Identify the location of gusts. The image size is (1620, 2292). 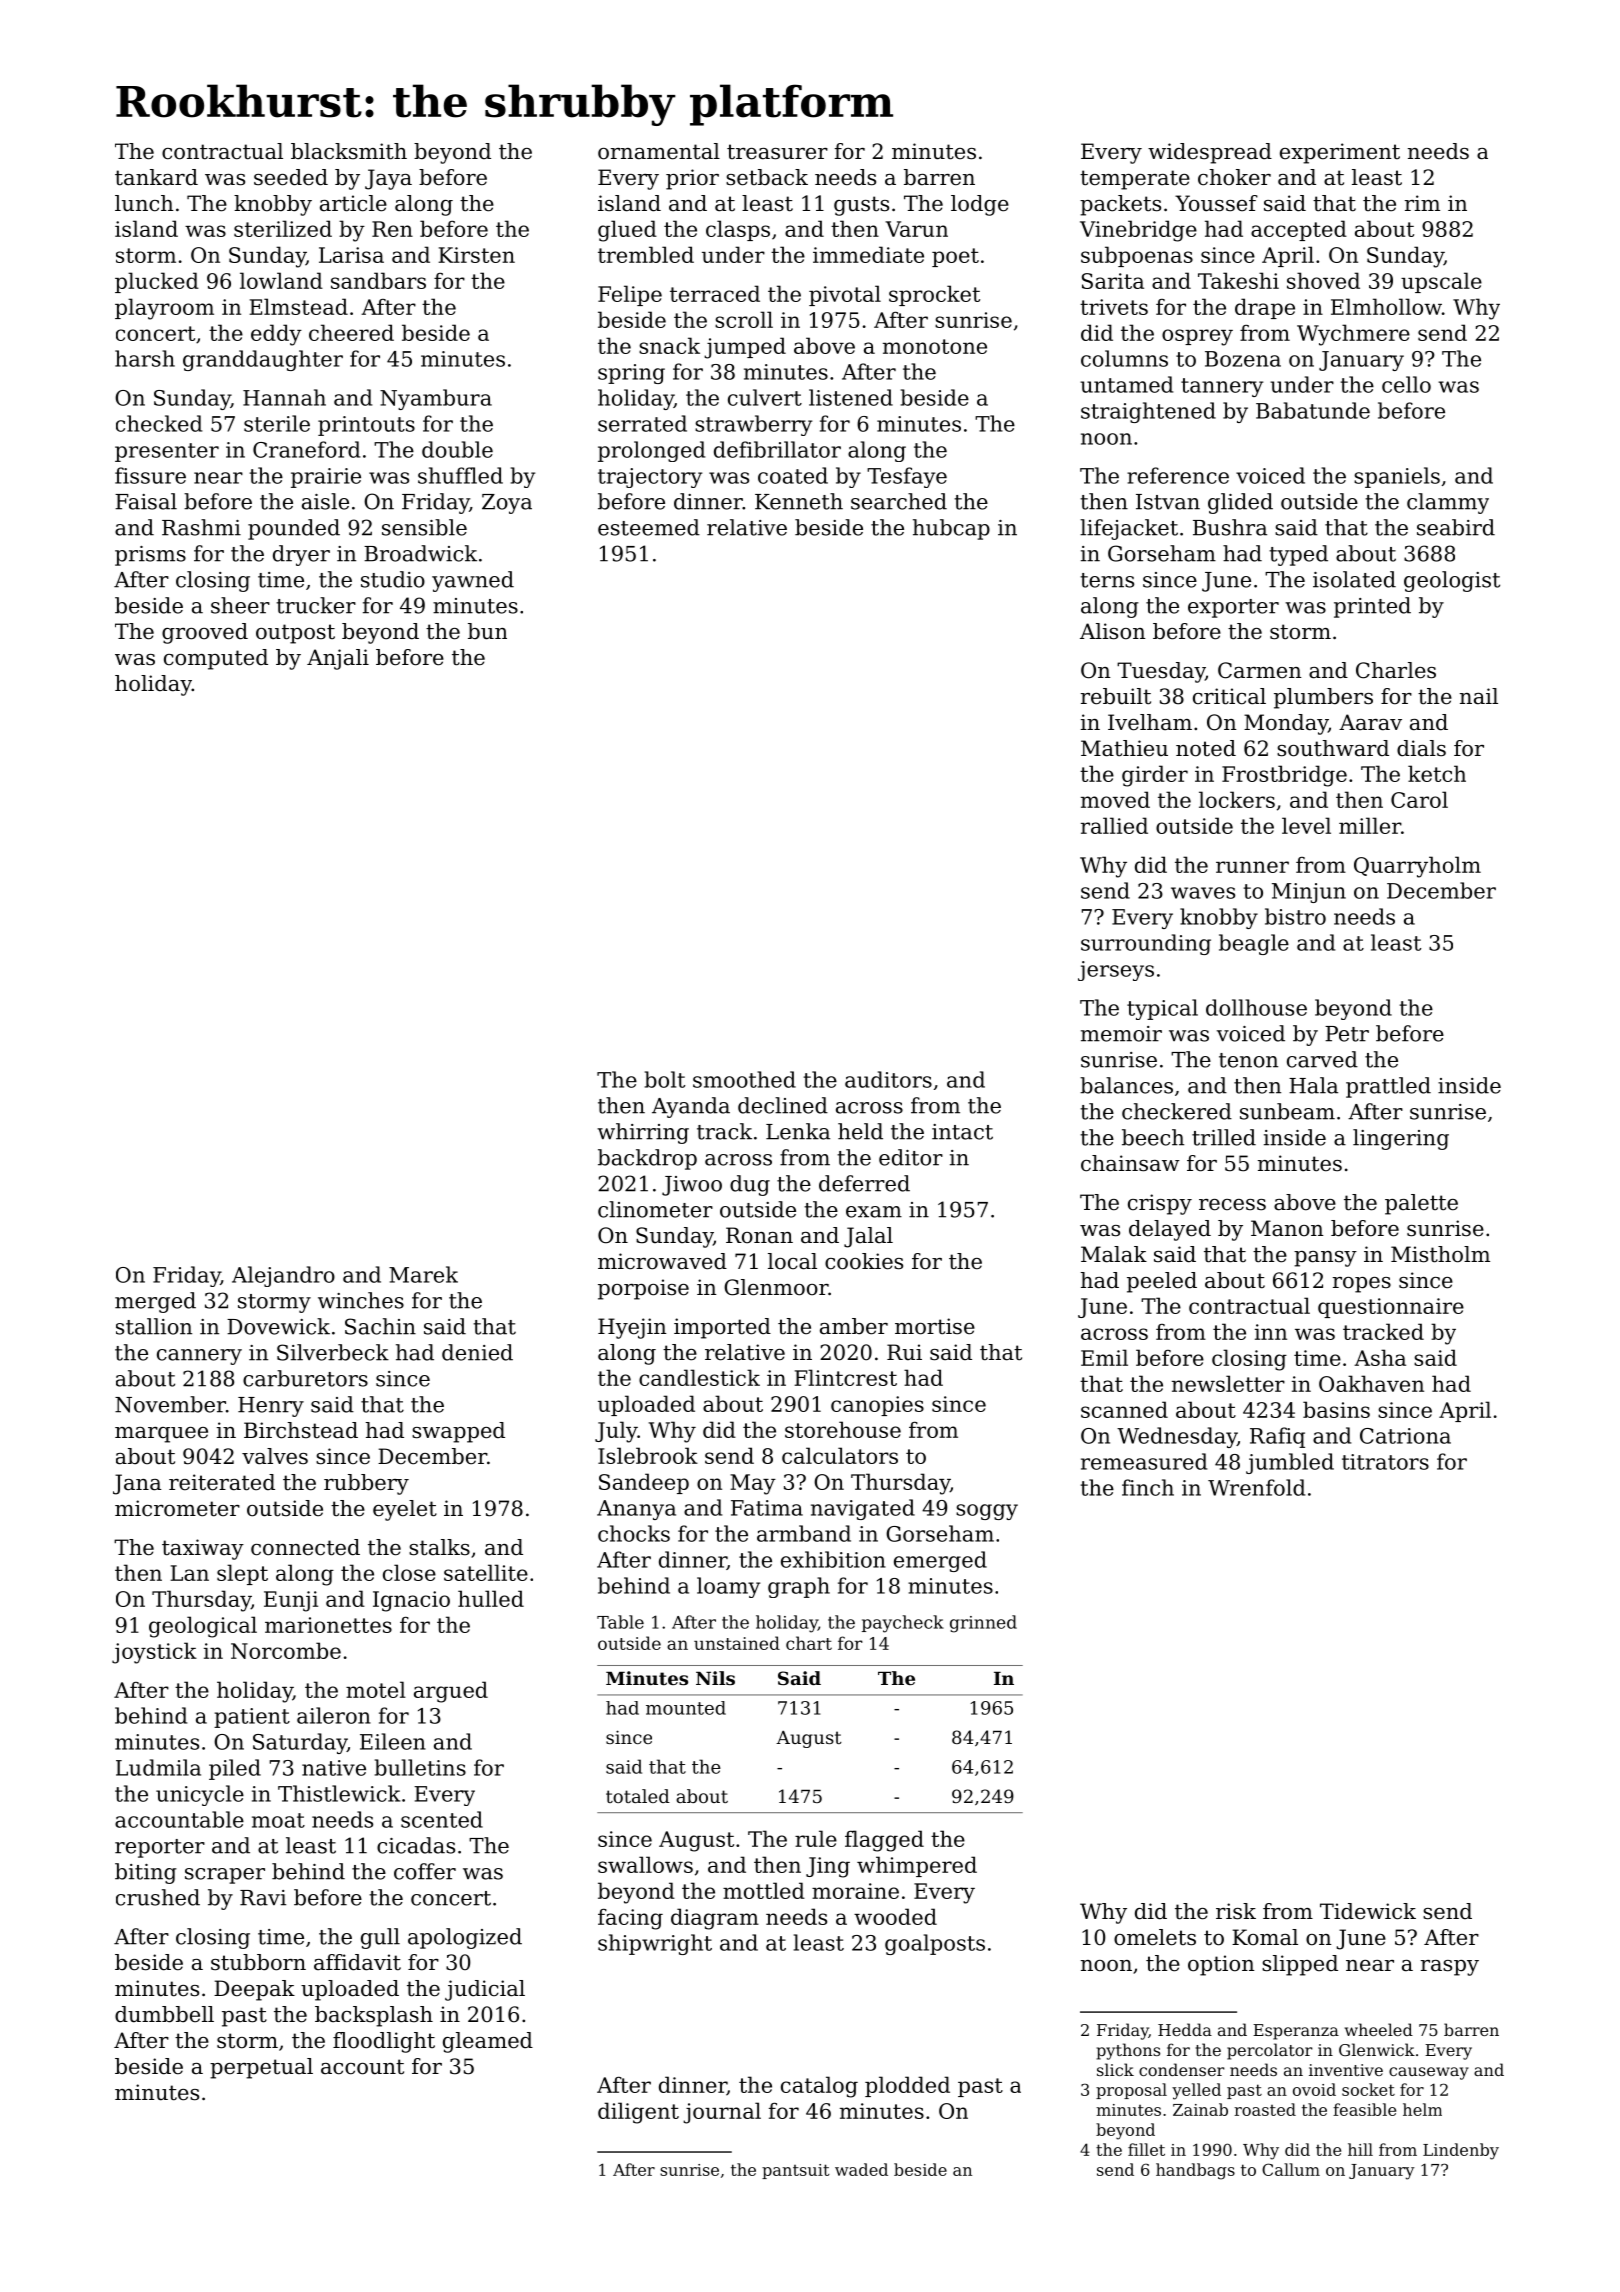
(861, 206).
